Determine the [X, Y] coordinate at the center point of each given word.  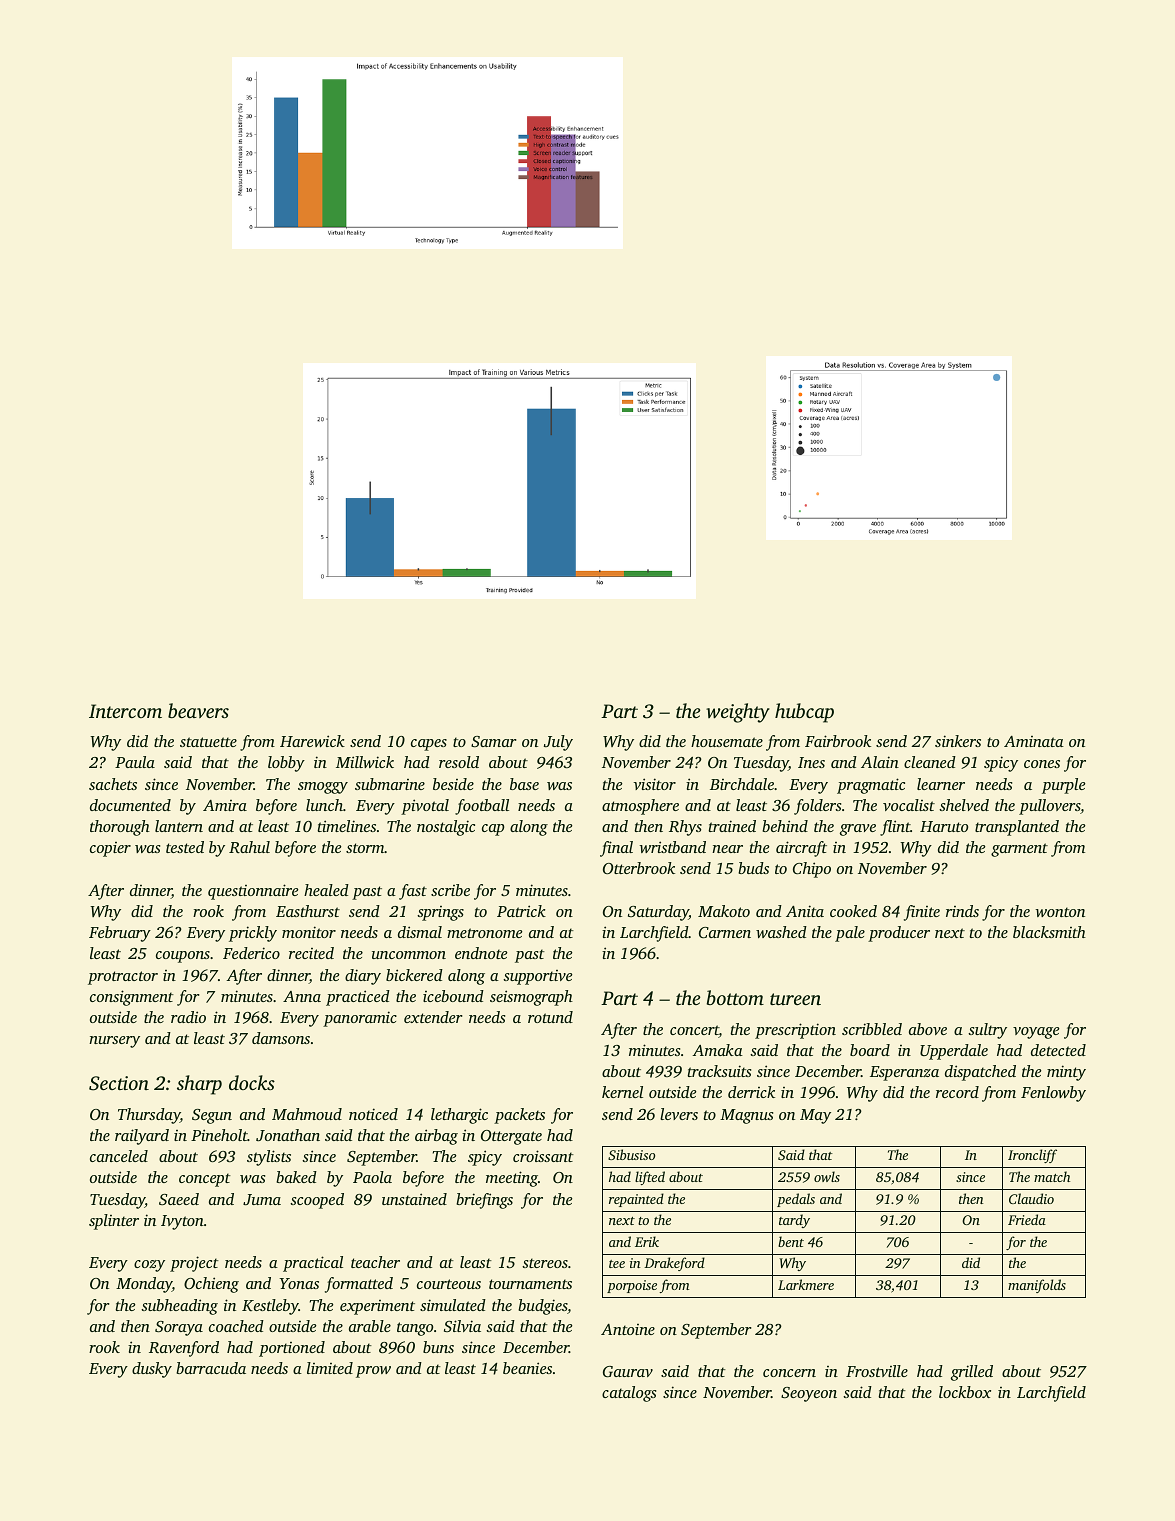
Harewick [312, 741]
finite [922, 913]
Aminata [1034, 741]
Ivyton [182, 1222]
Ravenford [184, 1349]
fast [413, 892]
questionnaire [253, 892]
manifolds [1037, 1286]
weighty [738, 713]
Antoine [628, 1329]
